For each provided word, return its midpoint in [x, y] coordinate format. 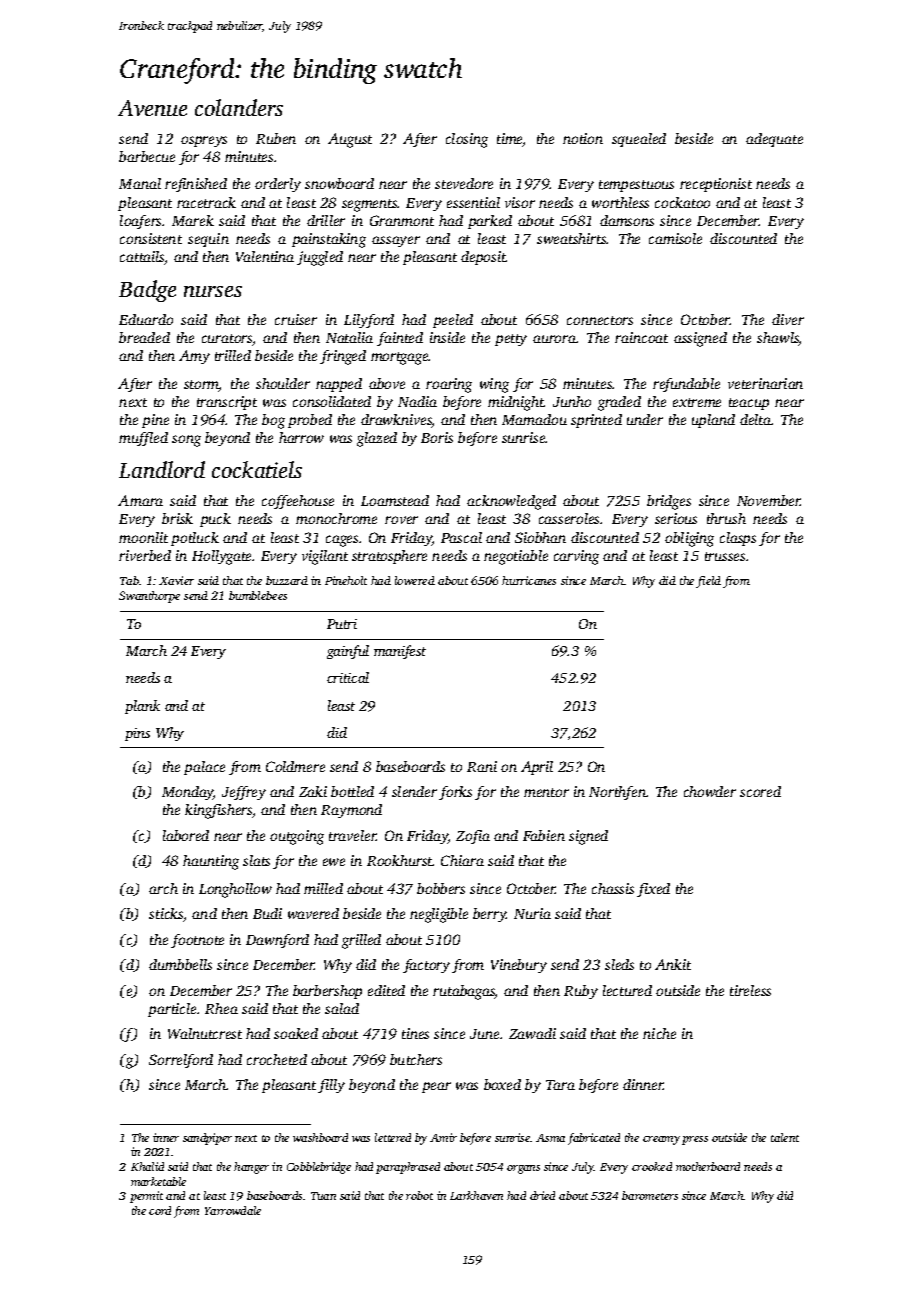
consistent [151, 238]
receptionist [716, 185]
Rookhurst [400, 860]
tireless [750, 990]
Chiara [462, 860]
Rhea [221, 1008]
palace [204, 768]
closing [467, 140]
